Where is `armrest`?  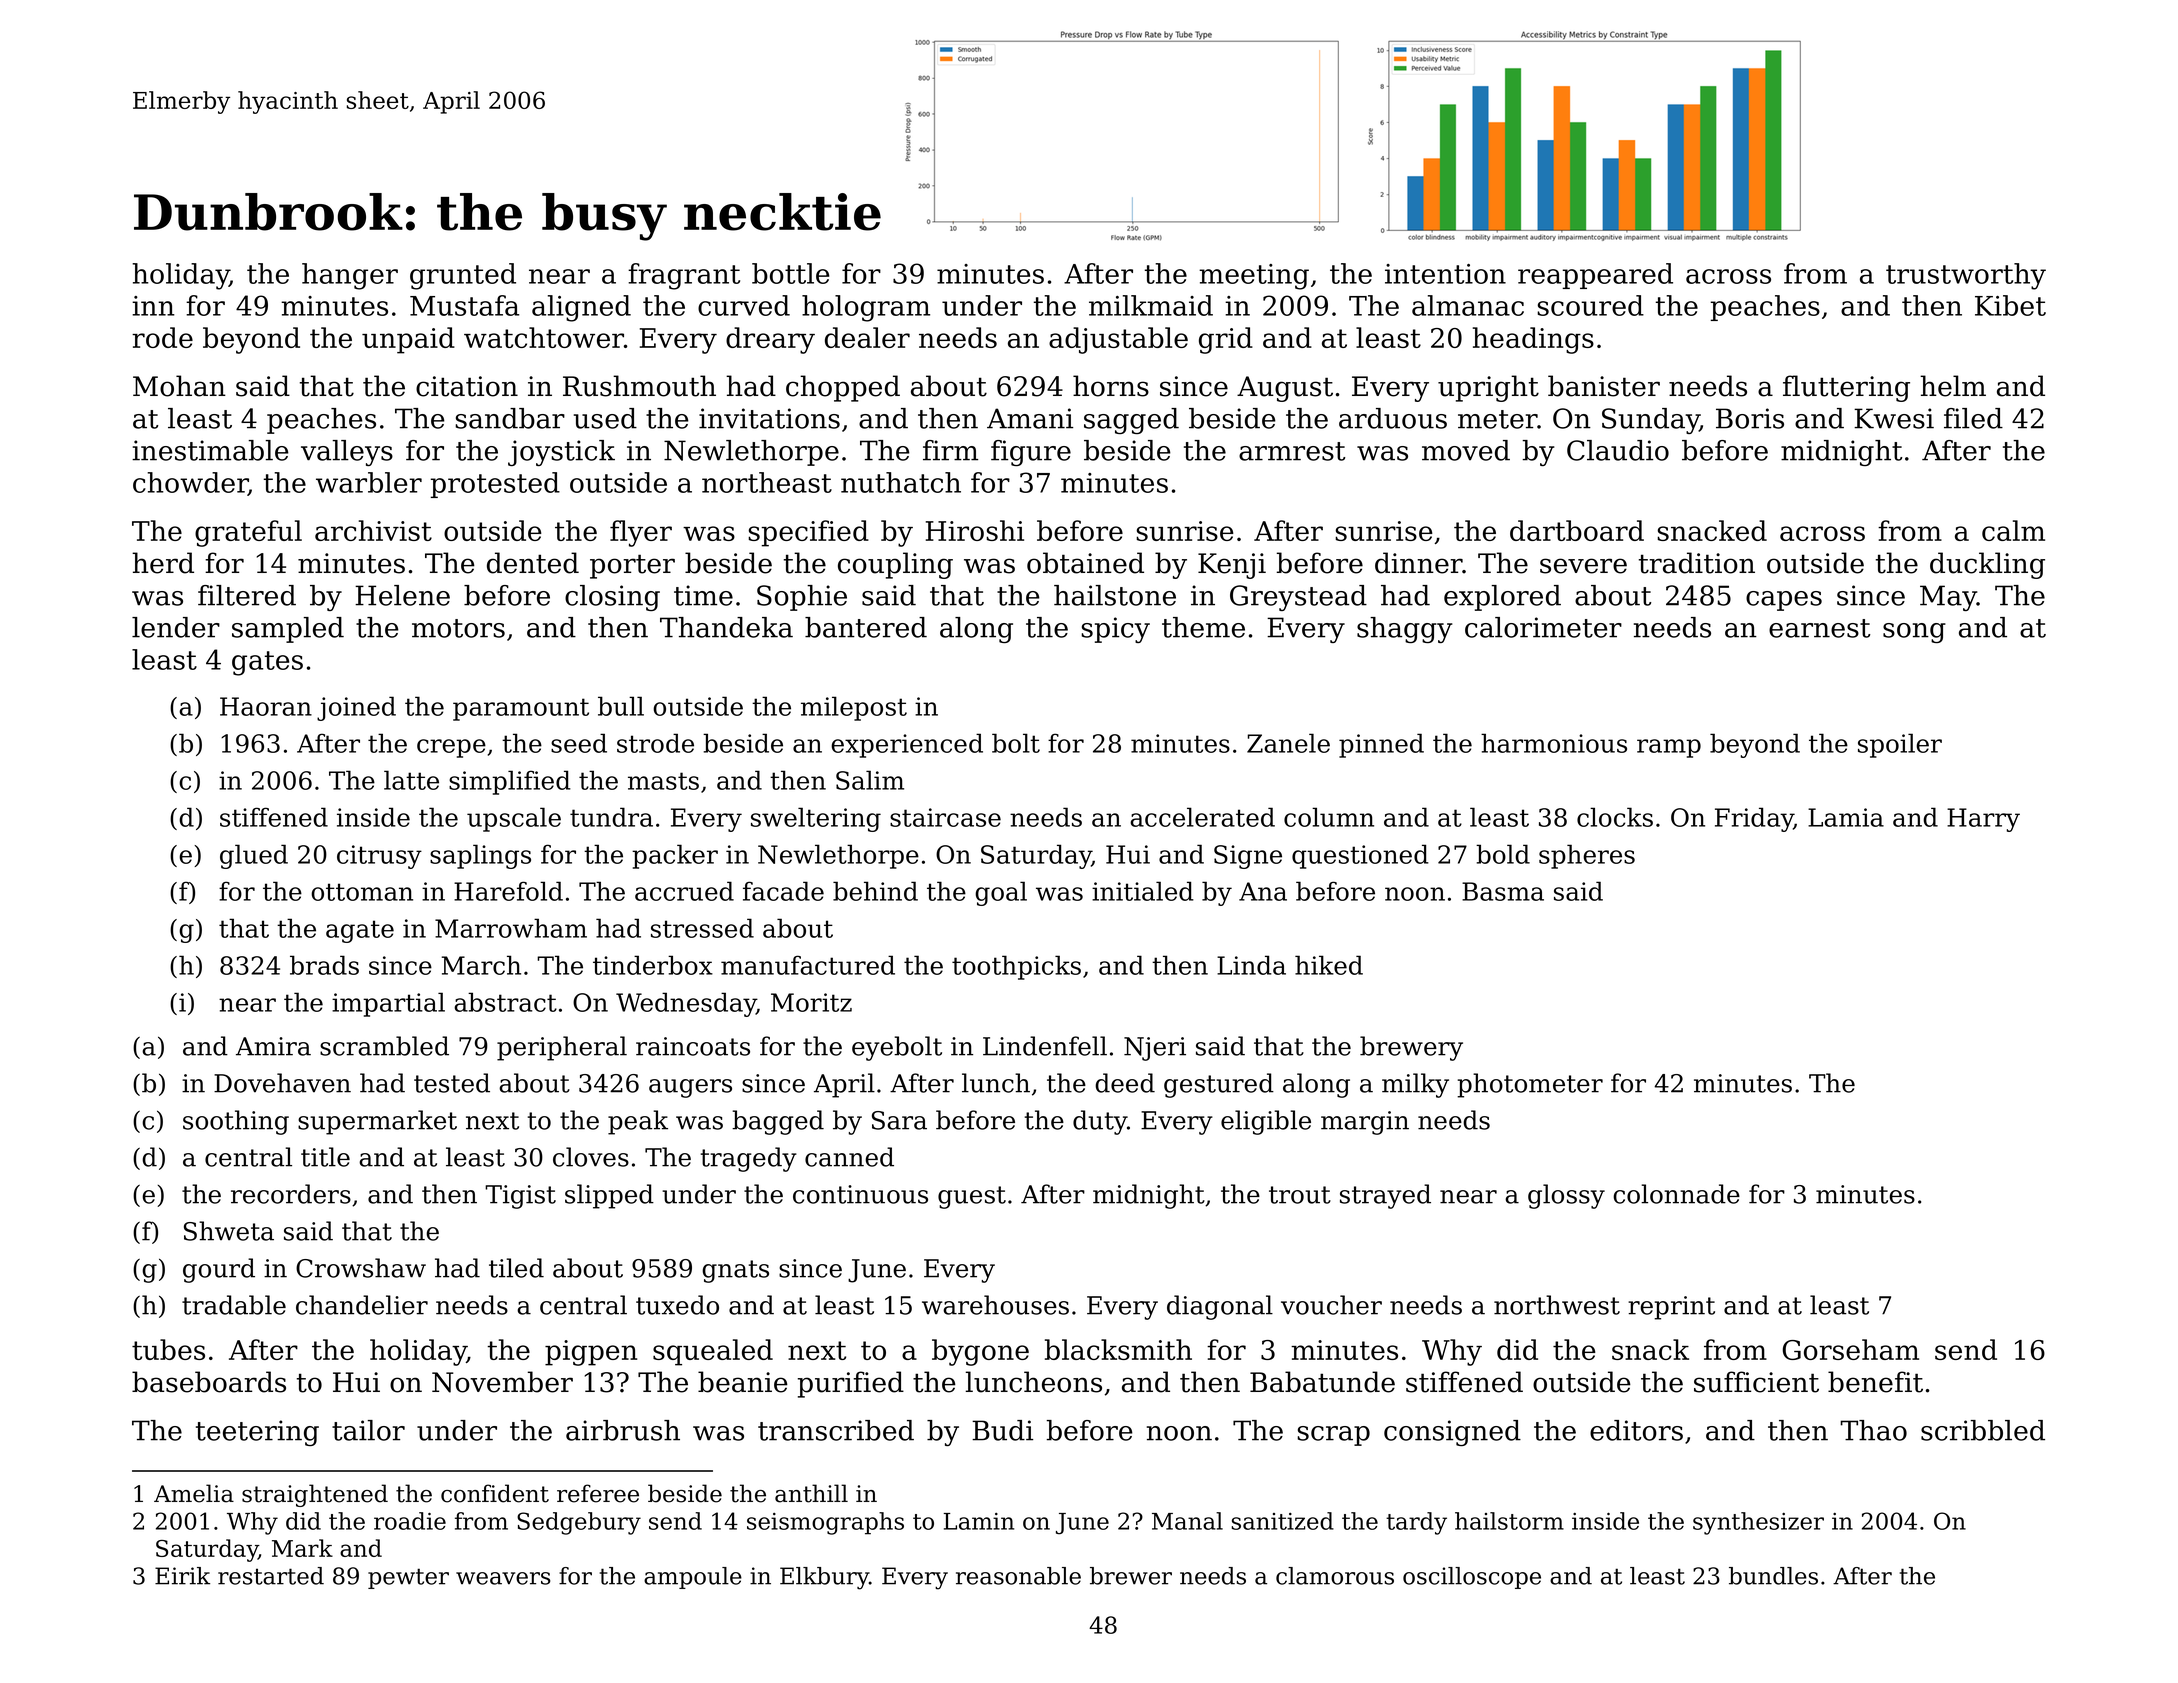
armrest is located at coordinates (1292, 451).
